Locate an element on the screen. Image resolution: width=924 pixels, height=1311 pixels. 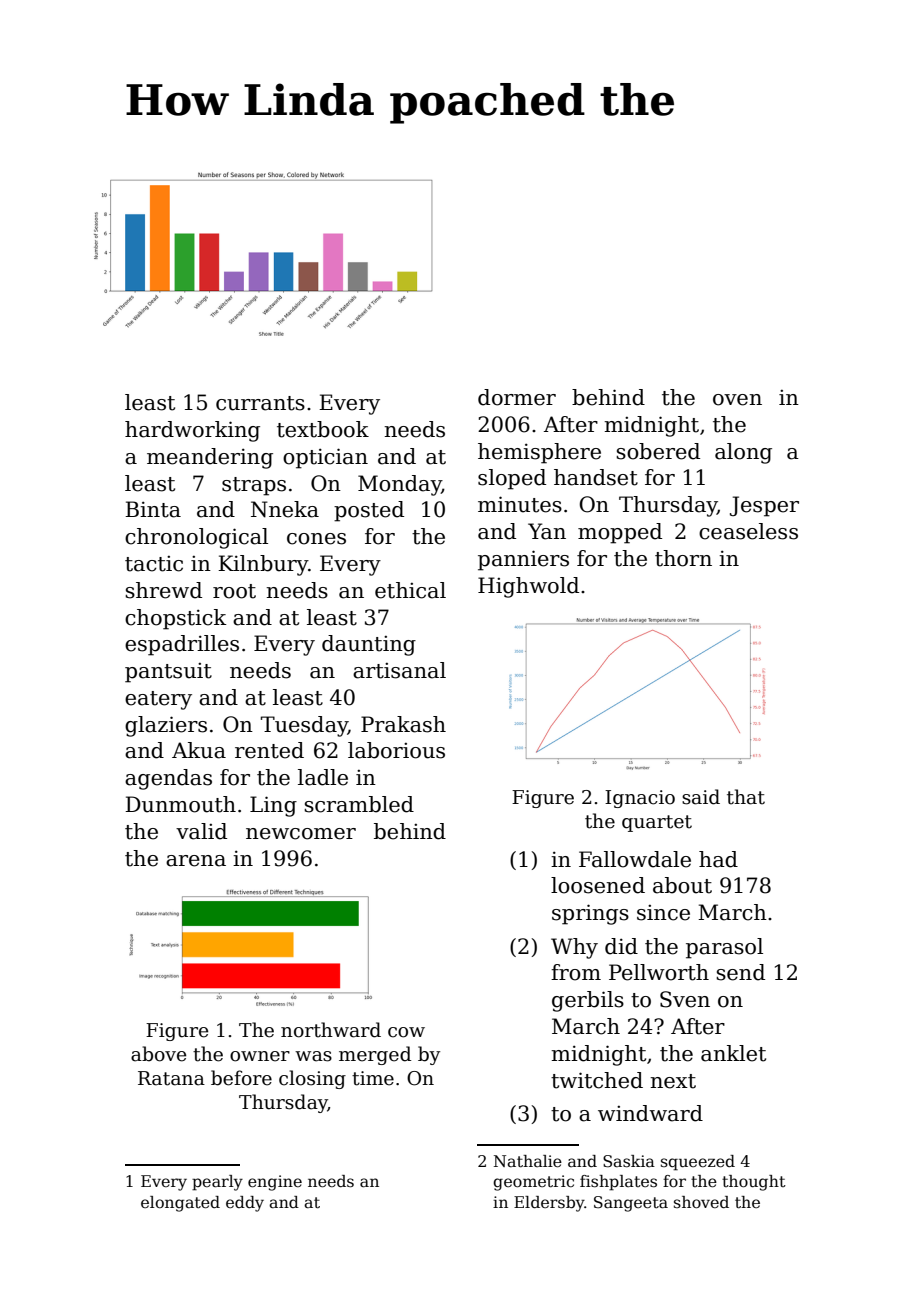
merged is located at coordinates (375, 1055).
